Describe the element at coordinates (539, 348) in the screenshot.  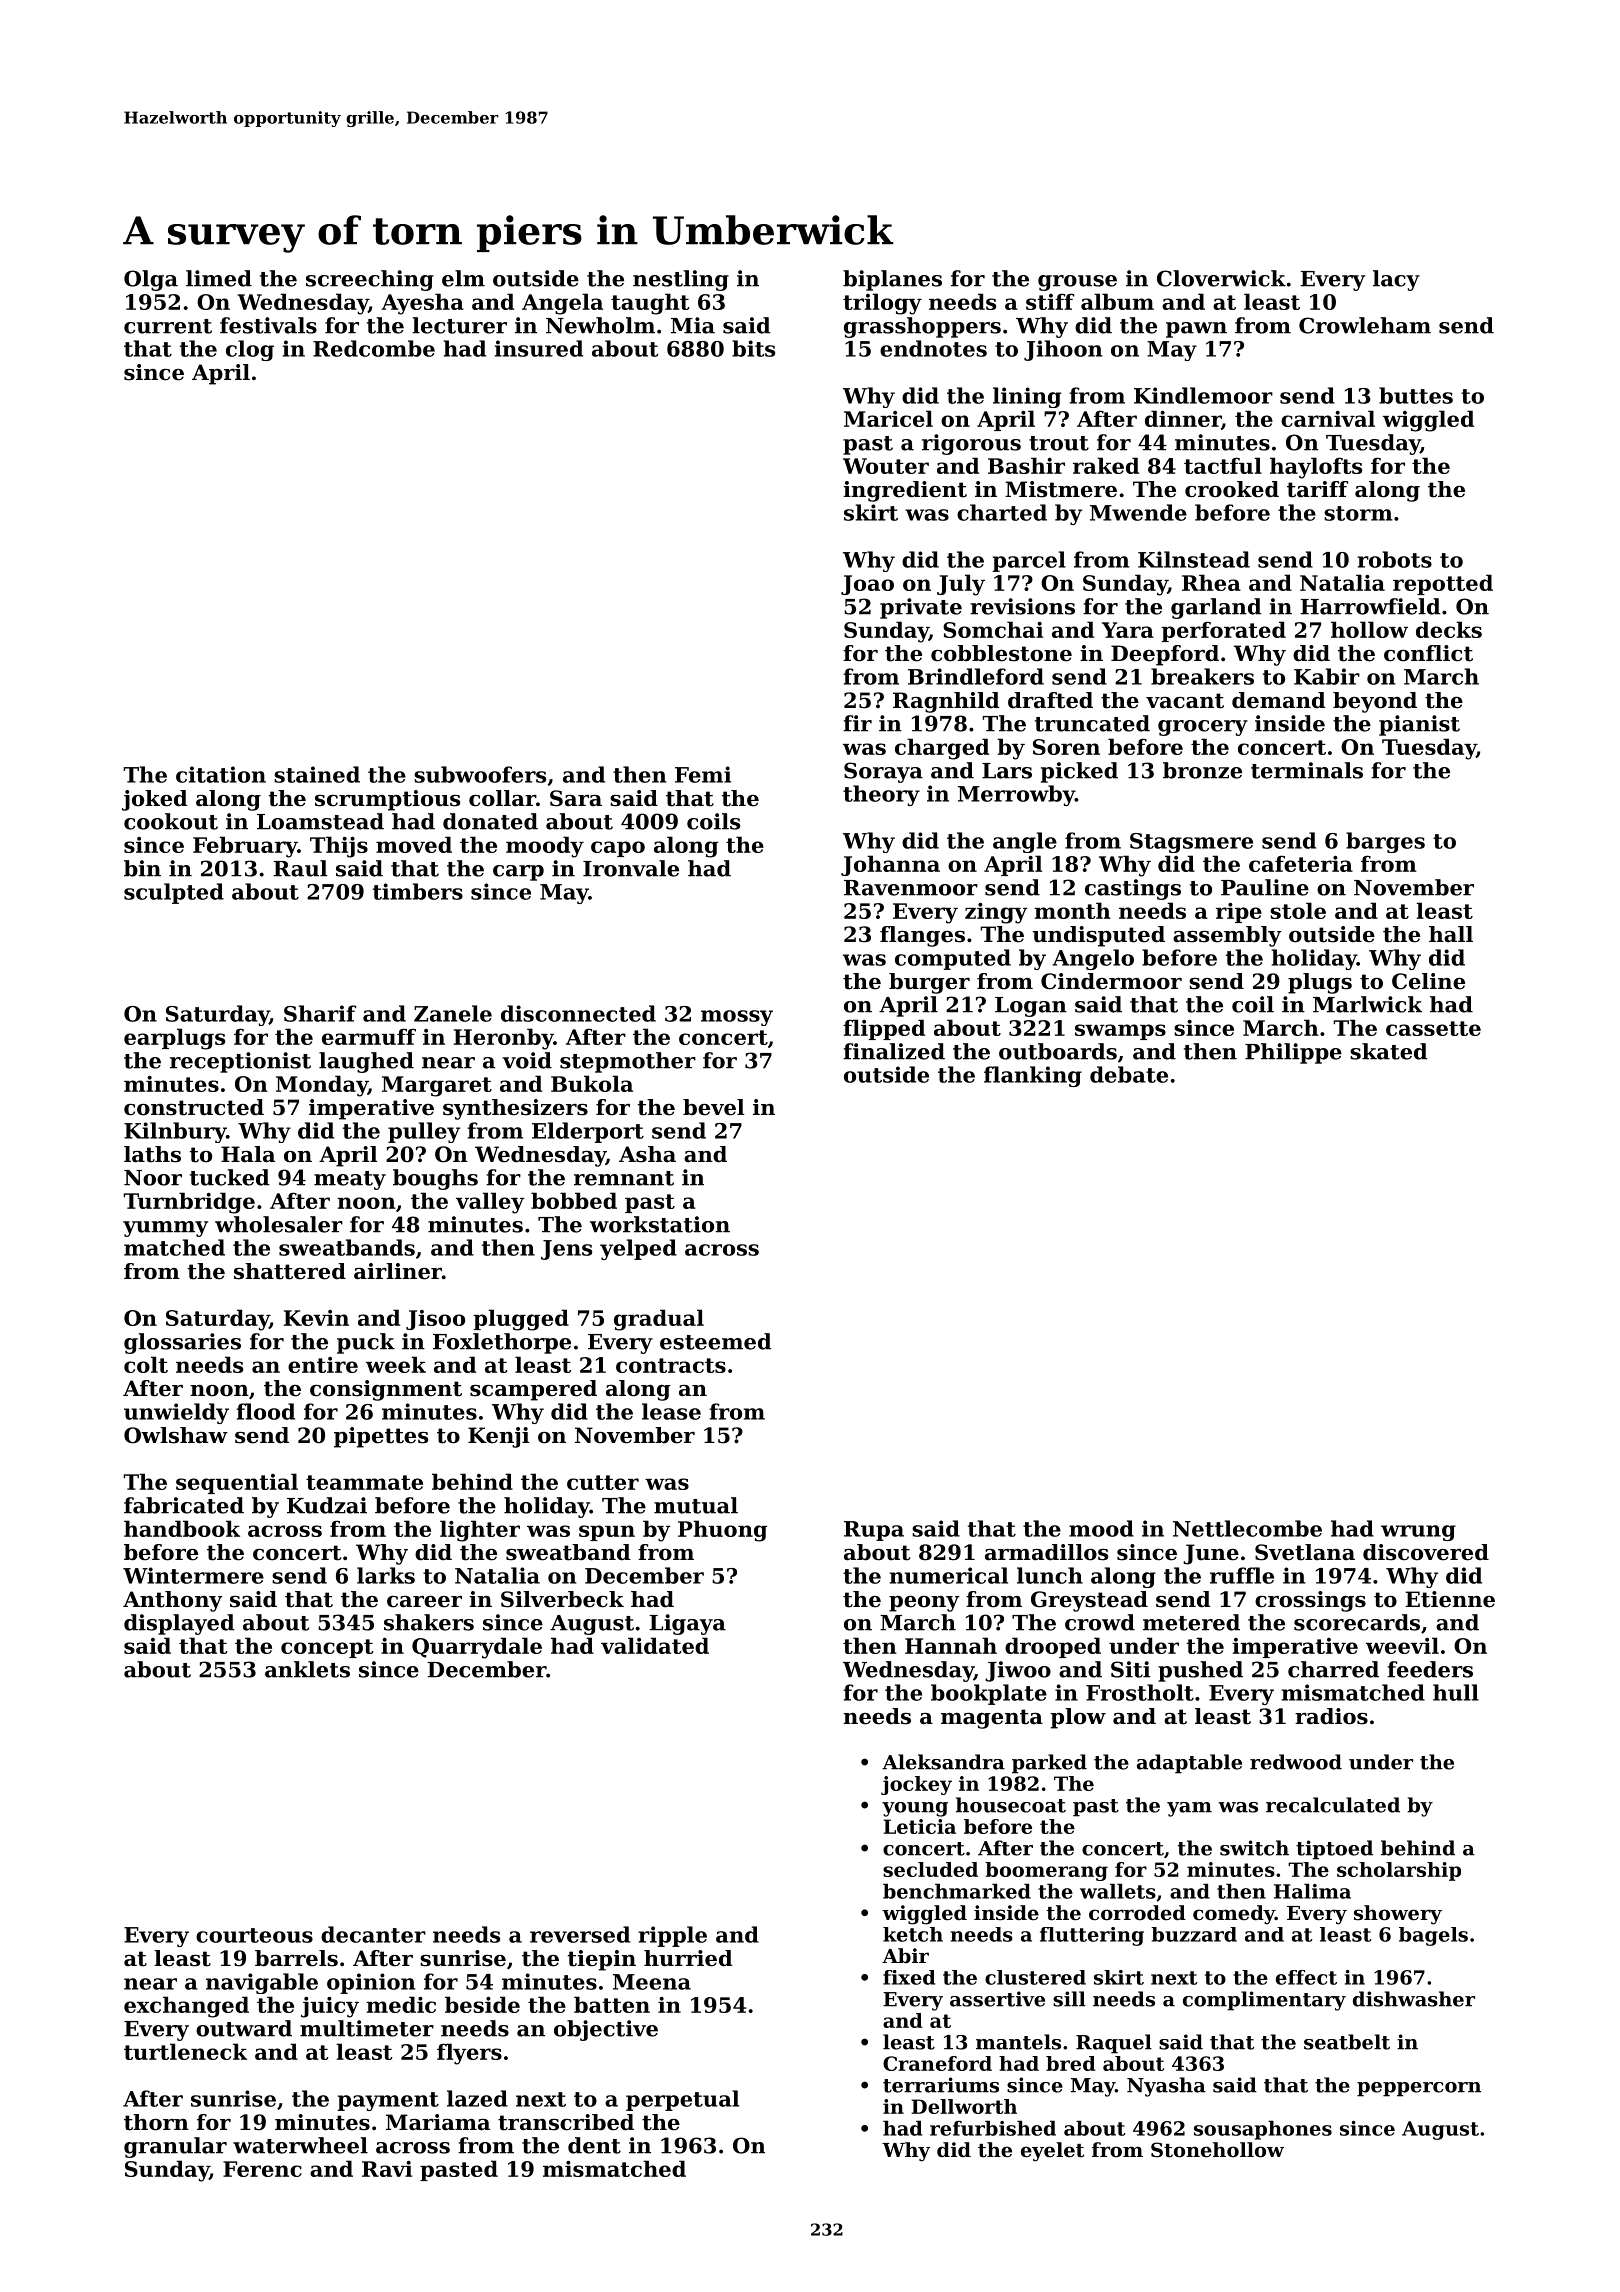
I see `insured` at that location.
